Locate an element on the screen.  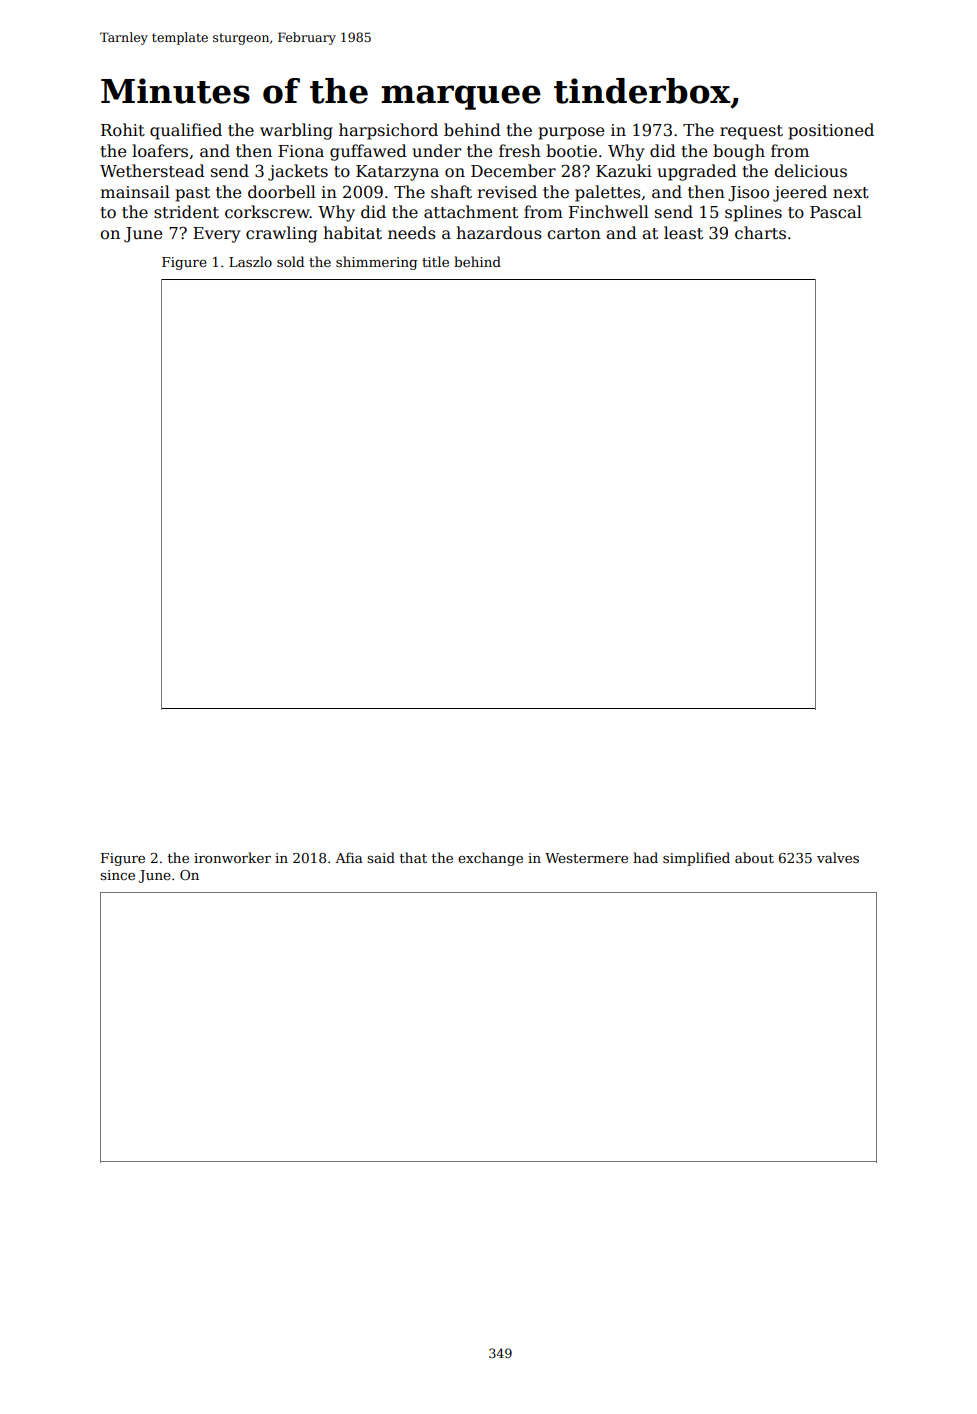
least is located at coordinates (683, 233).
